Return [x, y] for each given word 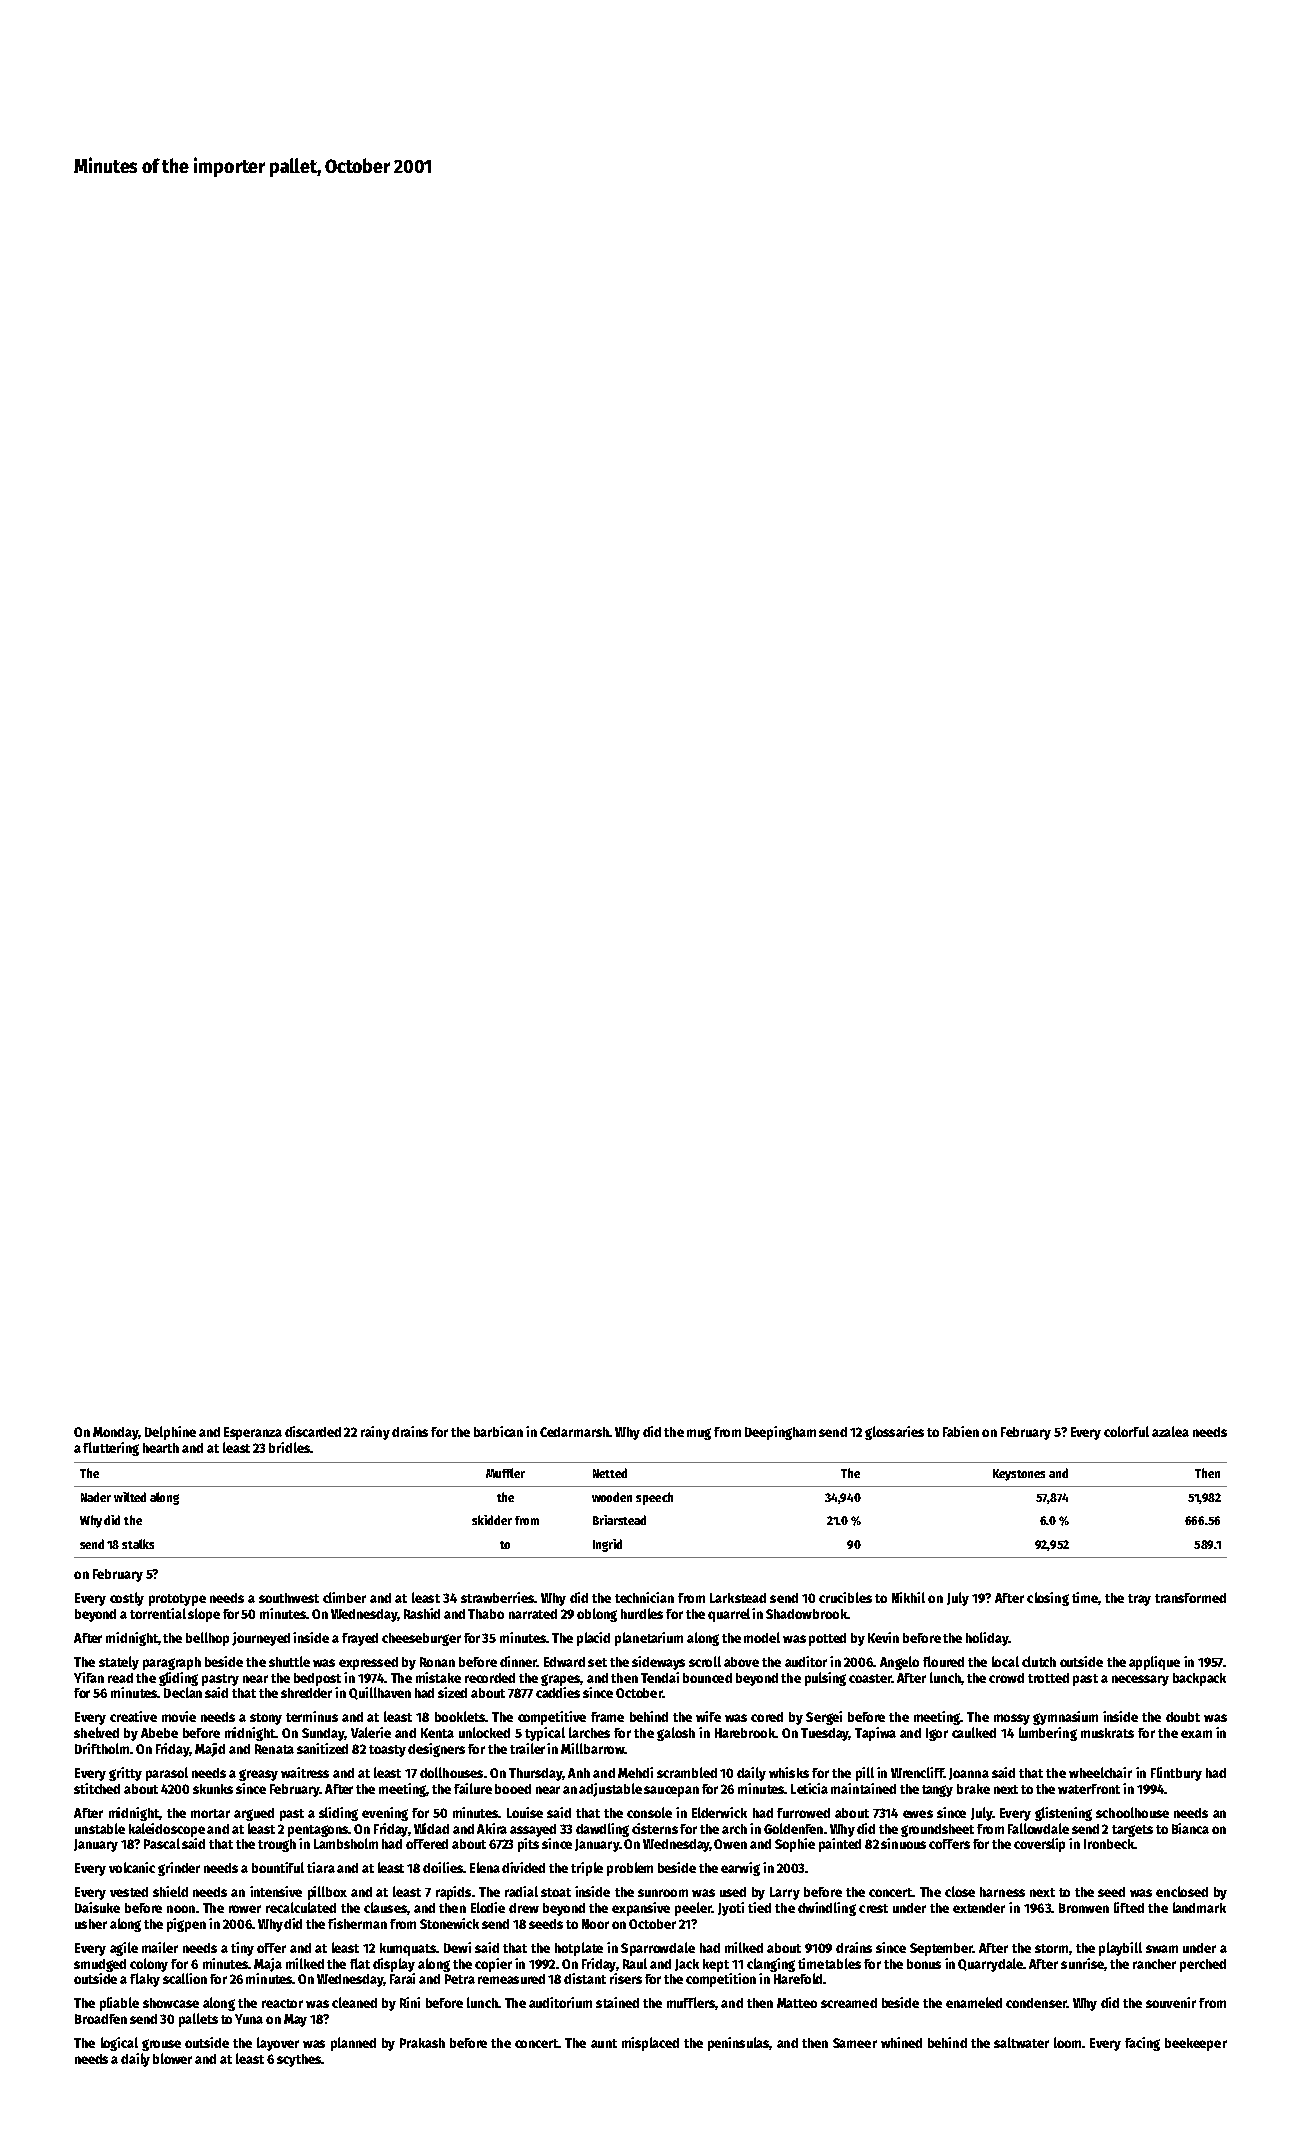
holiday [987, 1639]
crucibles [845, 1597]
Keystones [1019, 1475]
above [741, 1662]
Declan [183, 1692]
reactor [282, 2003]
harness [1002, 1892]
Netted [610, 1473]
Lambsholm [346, 1843]
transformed [1190, 1598]
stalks [138, 1544]
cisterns [655, 1828]
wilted [130, 1497]
